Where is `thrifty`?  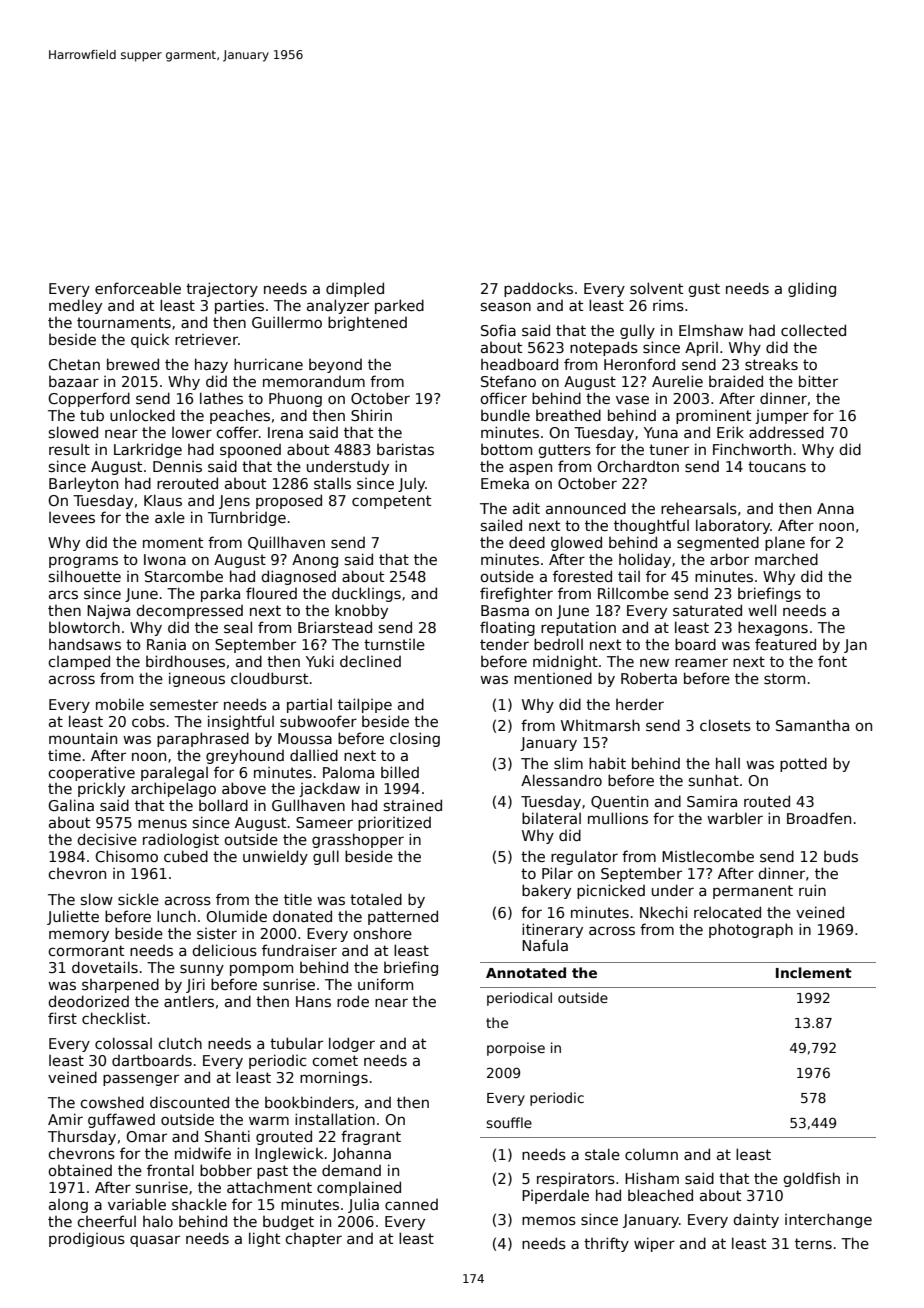
thrifty is located at coordinates (606, 1244).
